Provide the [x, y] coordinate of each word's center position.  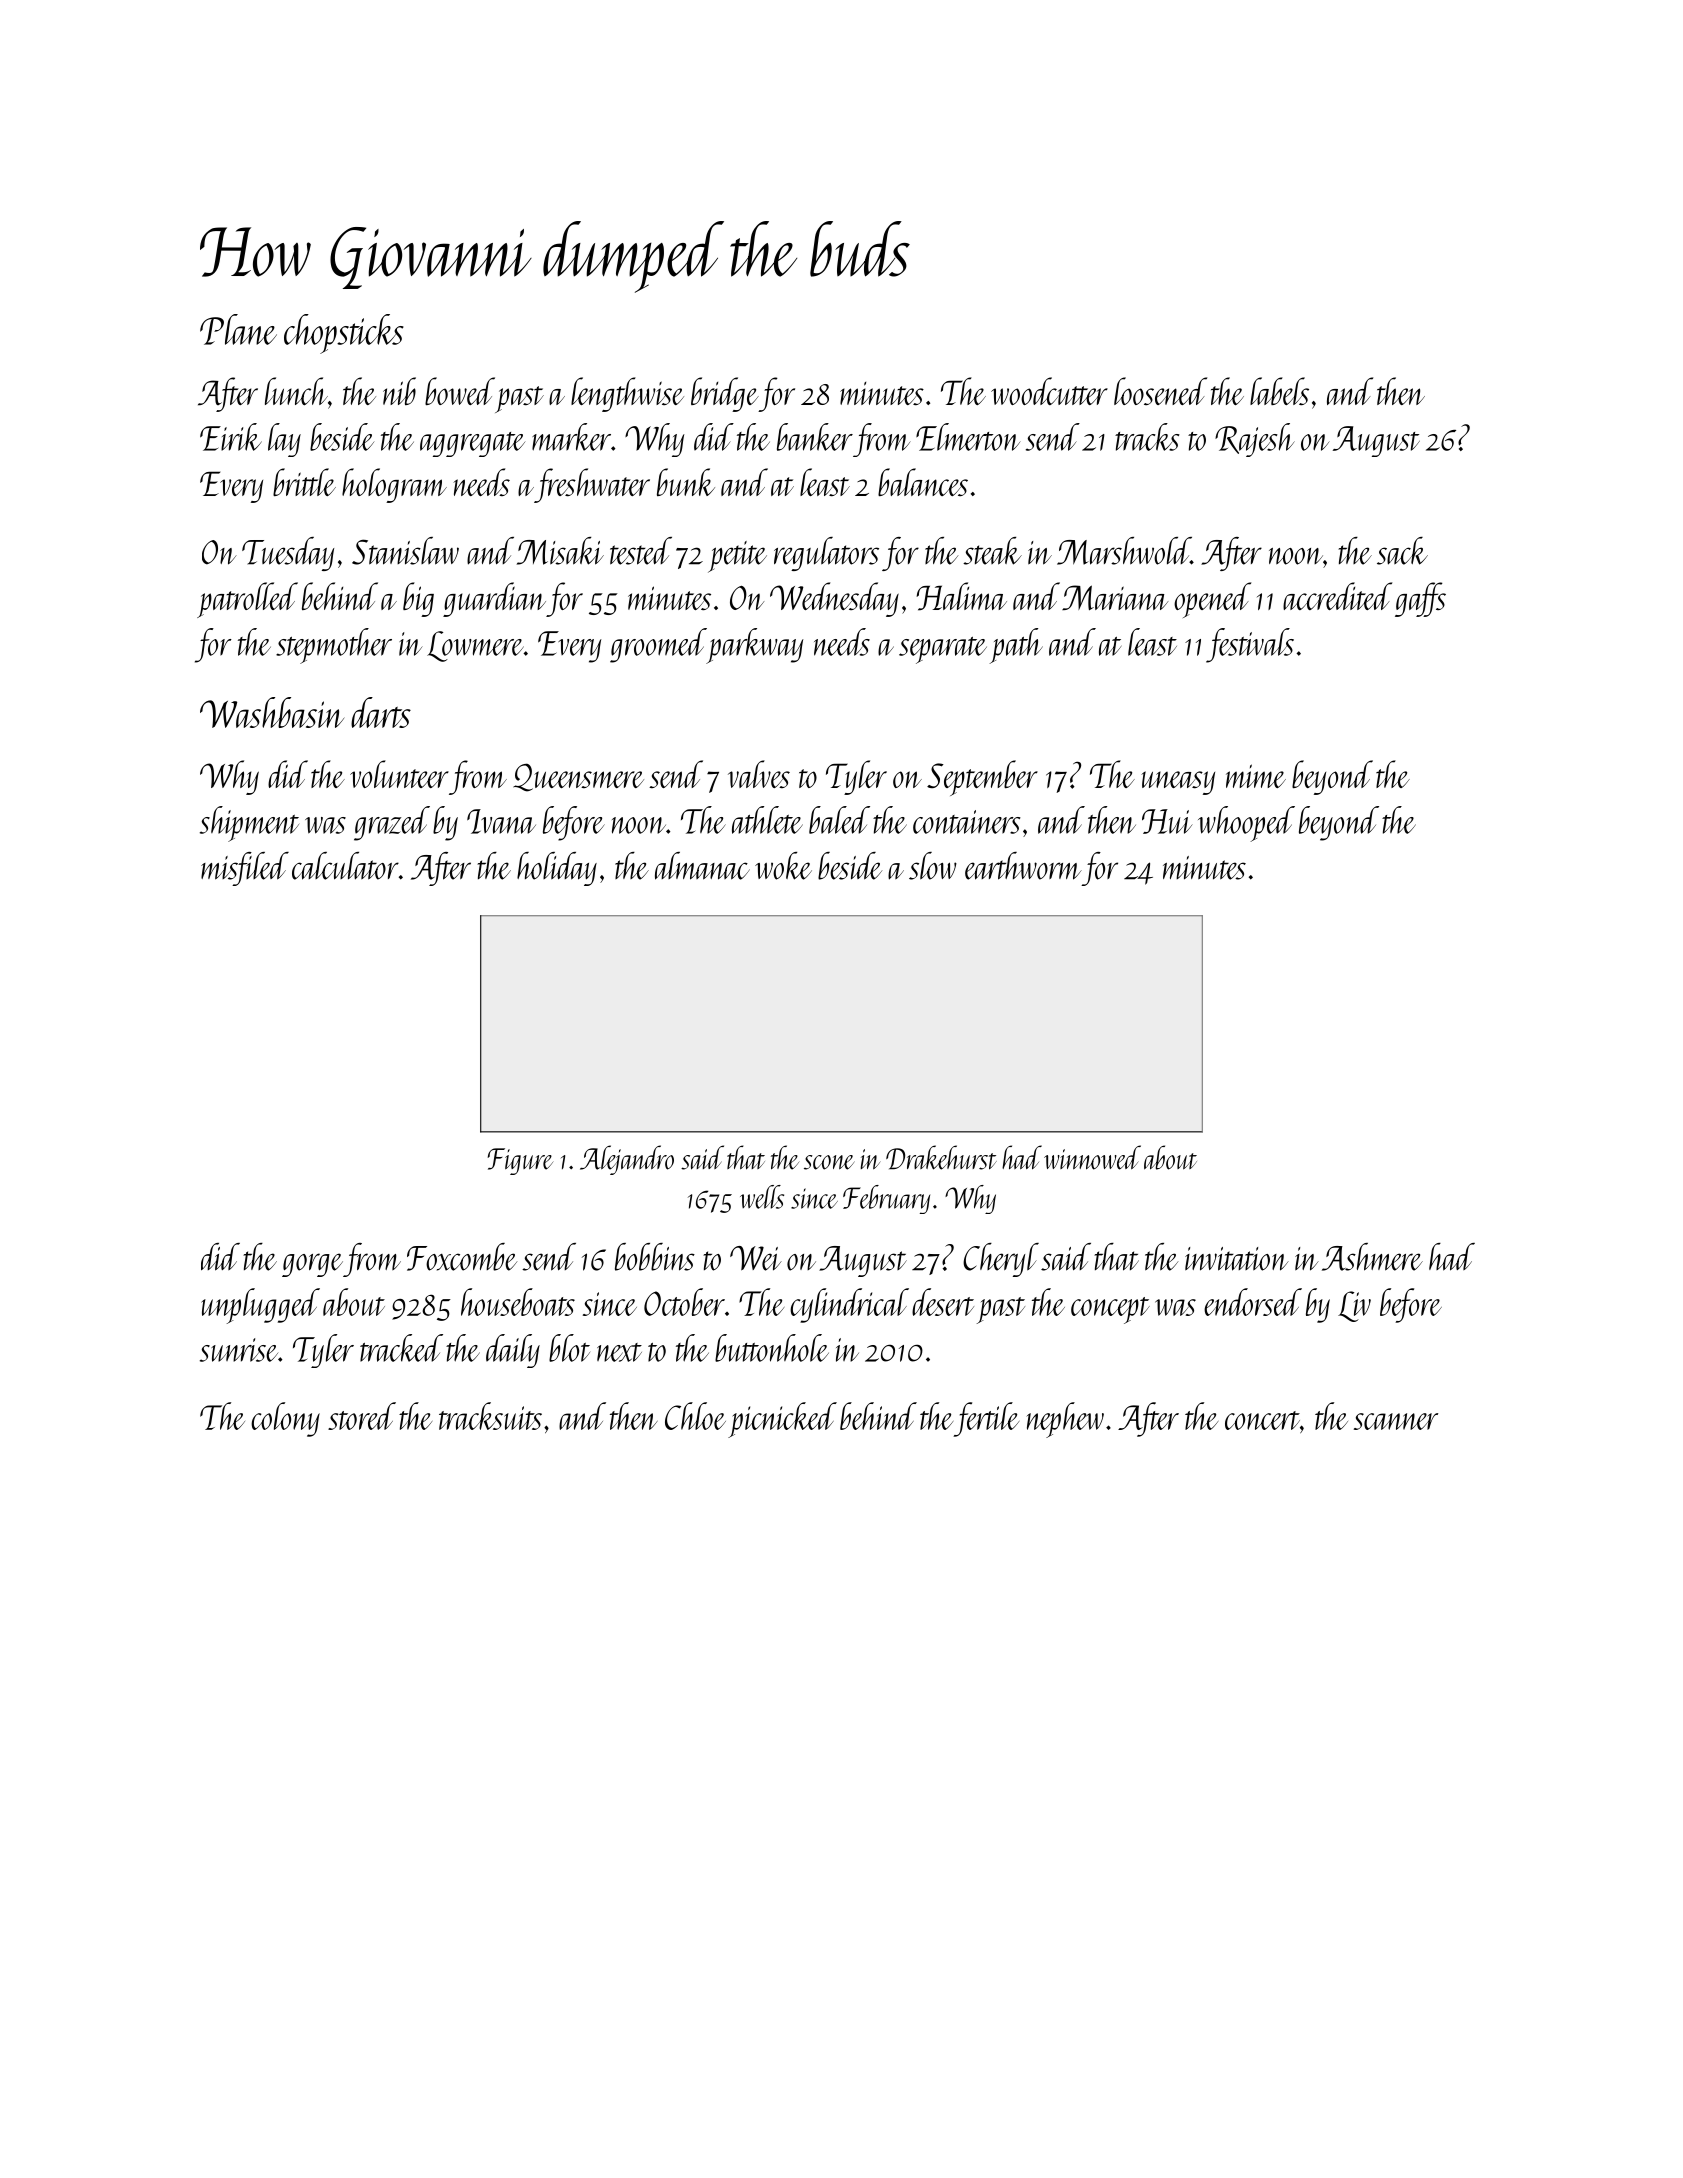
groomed [658, 646]
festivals [1250, 645]
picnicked [782, 1420]
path [1016, 646]
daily [513, 1351]
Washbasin [272, 712]
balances [923, 482]
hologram [394, 485]
